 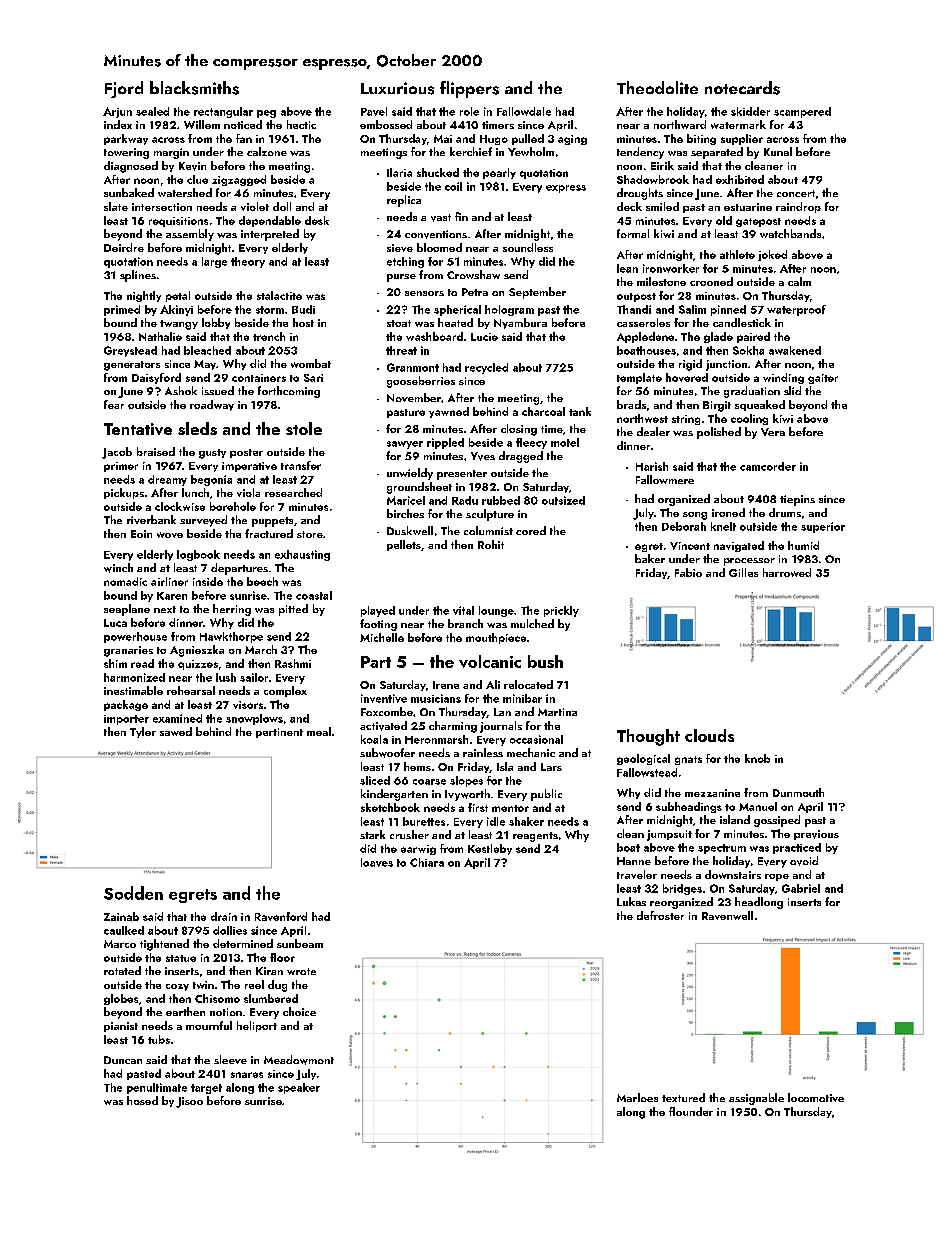 What do you see at coordinates (133, 893) in the page?
I see `Sodden` at bounding box center [133, 893].
